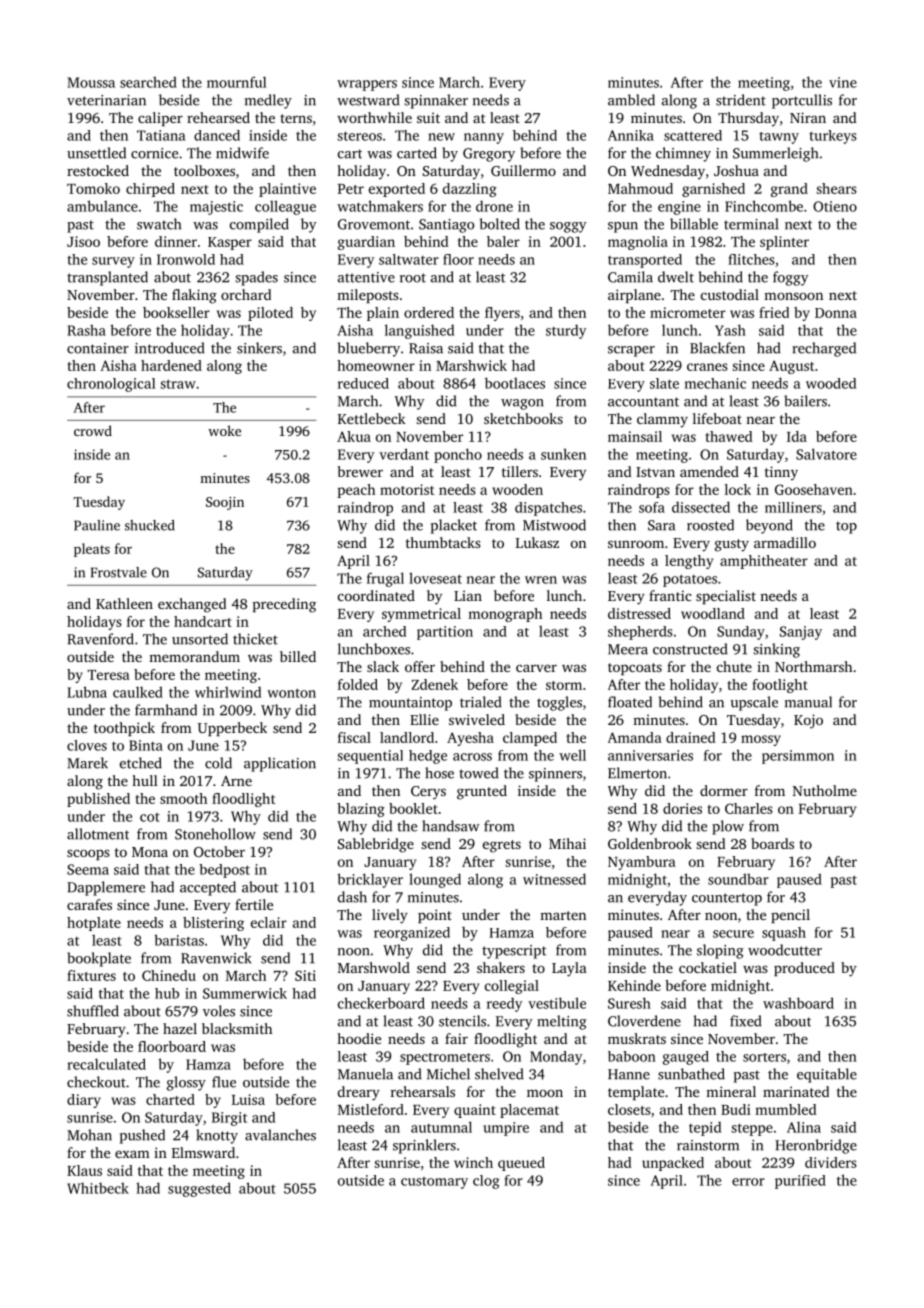  What do you see at coordinates (91, 82) in the document?
I see `Moussa` at bounding box center [91, 82].
